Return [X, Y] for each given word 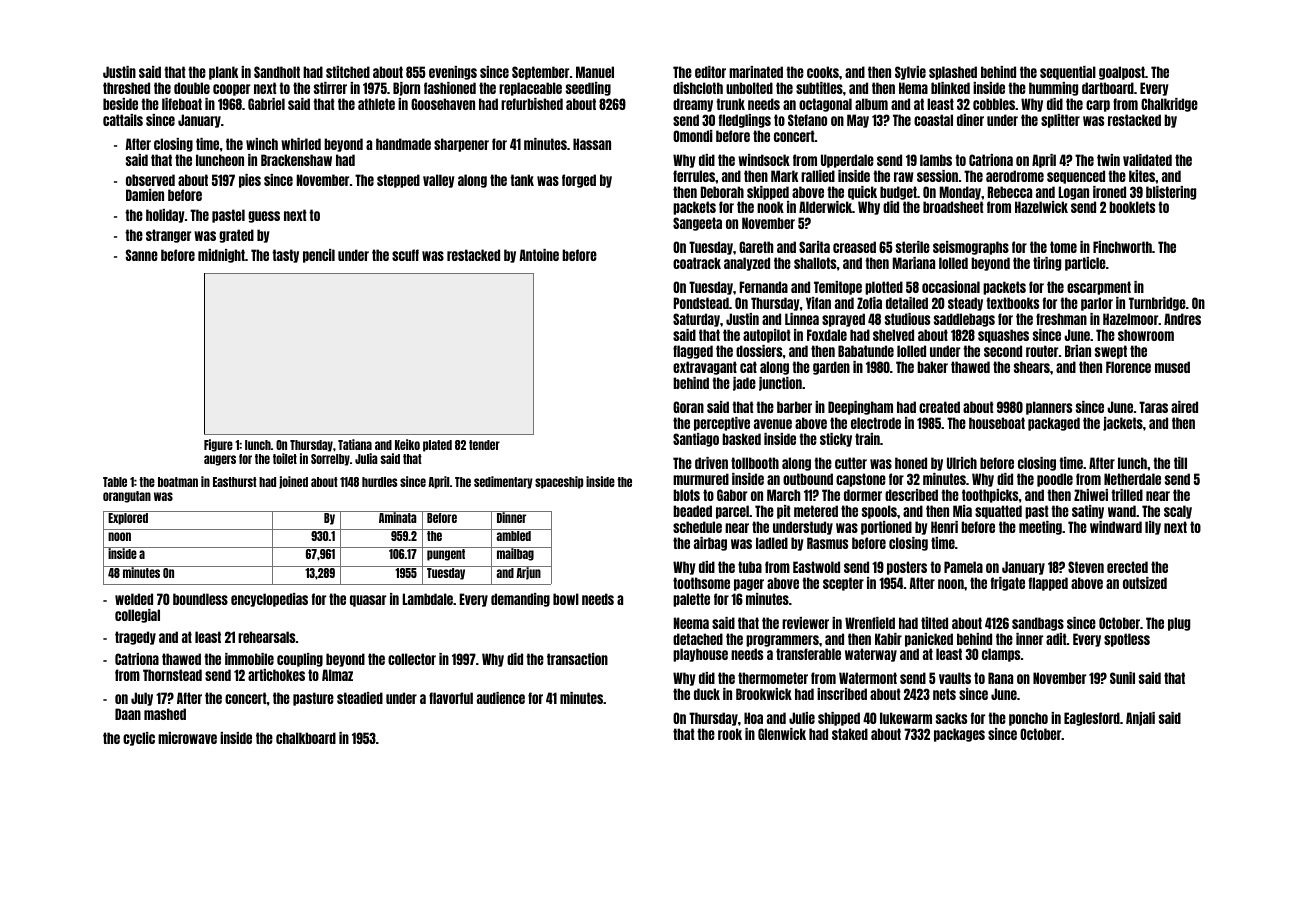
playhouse [700, 655]
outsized [1145, 583]
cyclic [139, 739]
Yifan [818, 303]
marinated [756, 72]
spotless [1127, 640]
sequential [1068, 73]
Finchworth [1122, 247]
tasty [285, 256]
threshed [126, 88]
